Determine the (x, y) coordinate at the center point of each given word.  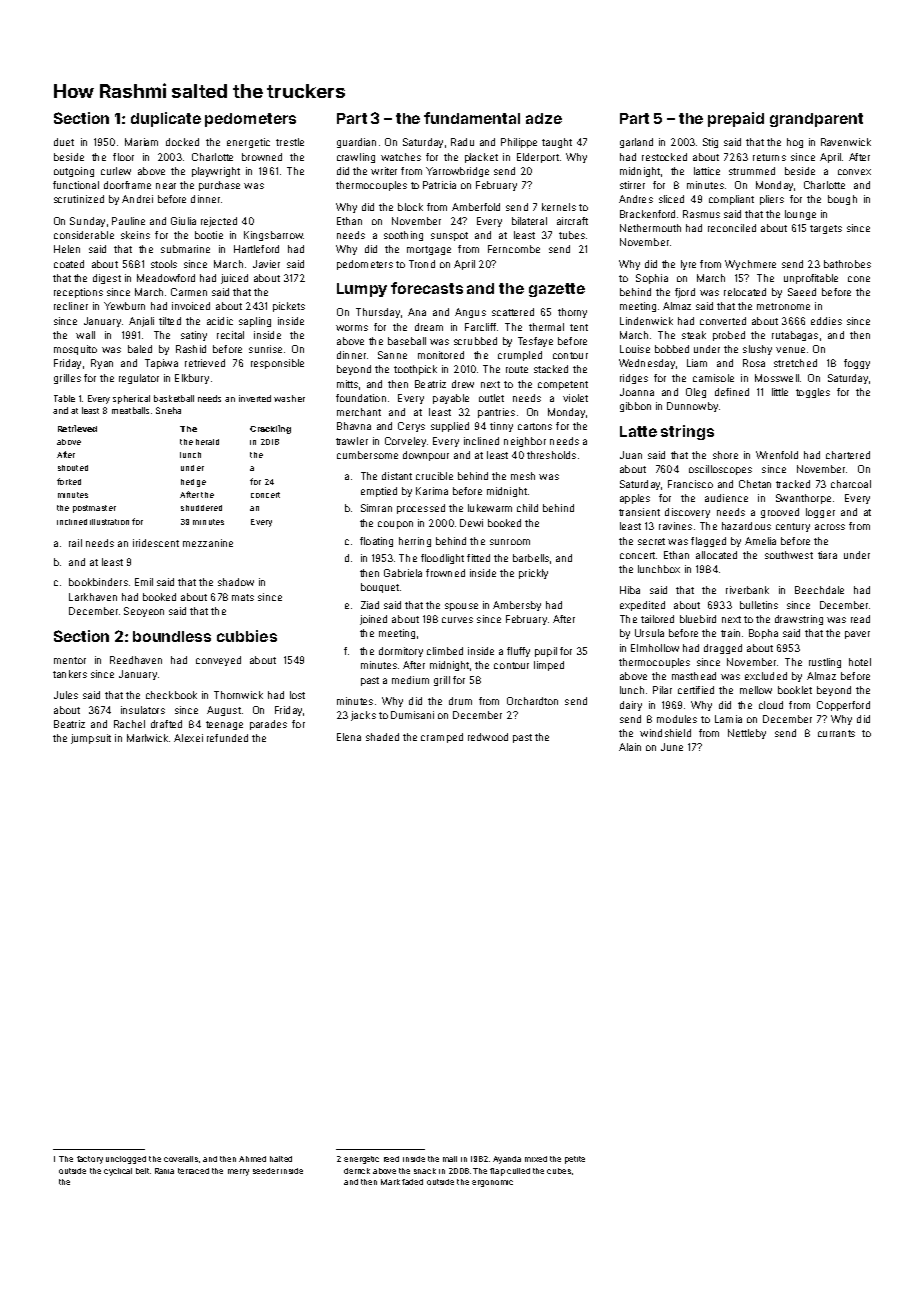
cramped (442, 738)
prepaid (736, 119)
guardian (356, 143)
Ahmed (252, 1159)
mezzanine (208, 543)
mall (450, 1159)
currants (836, 733)
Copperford (843, 706)
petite (575, 1160)
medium (410, 680)
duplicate (166, 119)
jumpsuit (91, 739)
